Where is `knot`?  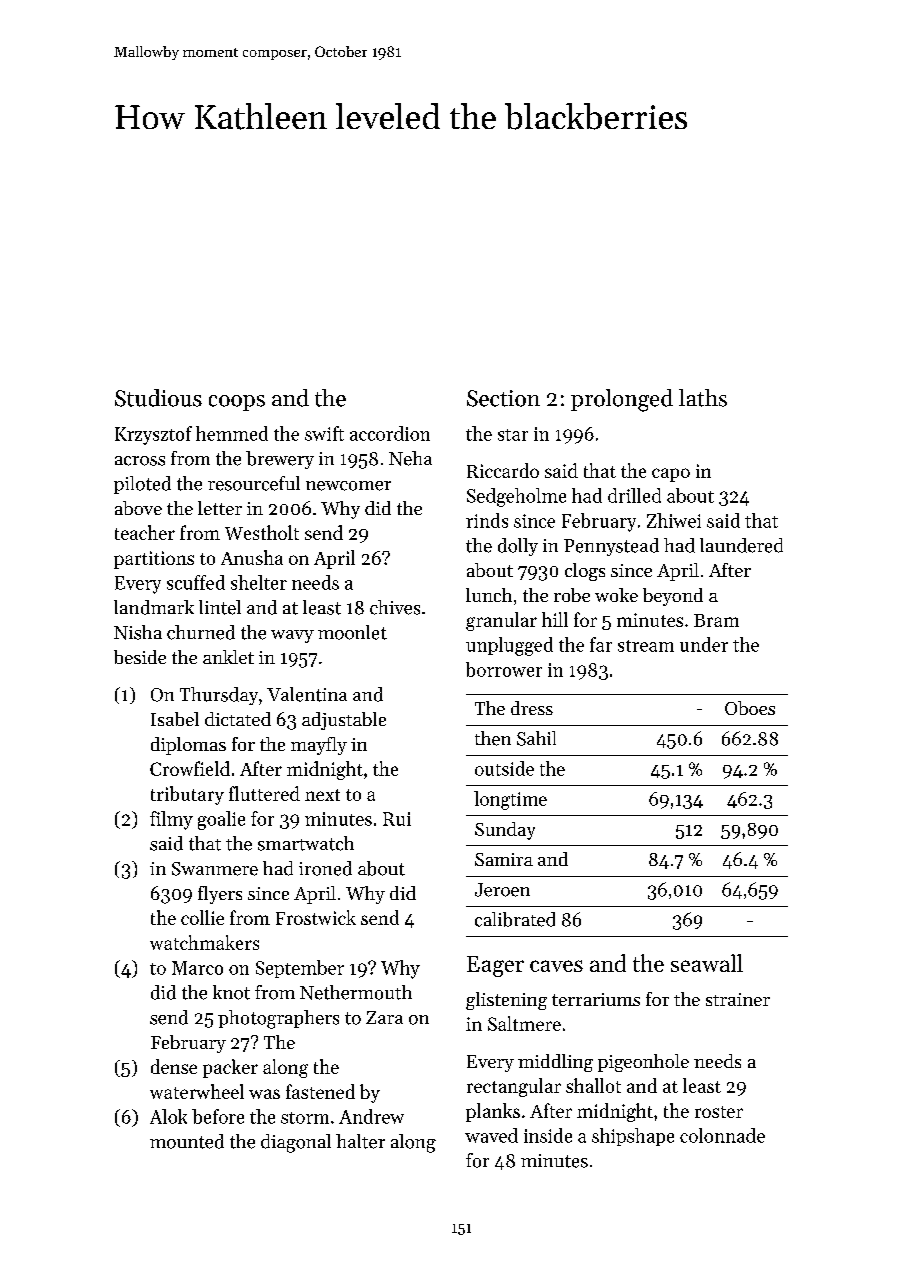
knot is located at coordinates (231, 992).
